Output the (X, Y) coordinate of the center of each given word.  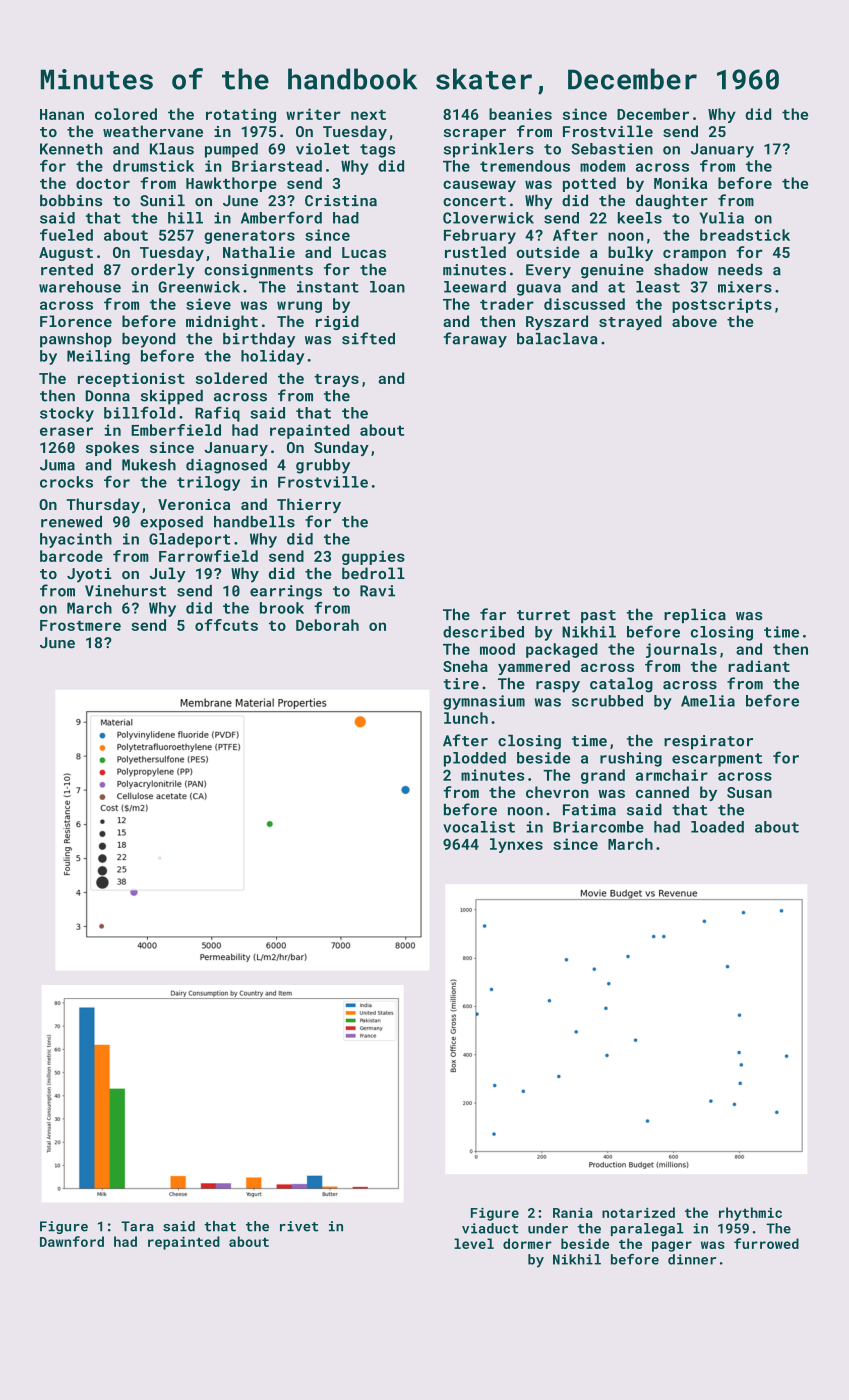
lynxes (516, 845)
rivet (299, 1226)
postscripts (722, 305)
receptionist (131, 379)
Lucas (364, 252)
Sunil (162, 200)
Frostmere (80, 625)
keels (640, 218)
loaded (717, 827)
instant (328, 287)
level (474, 1243)
